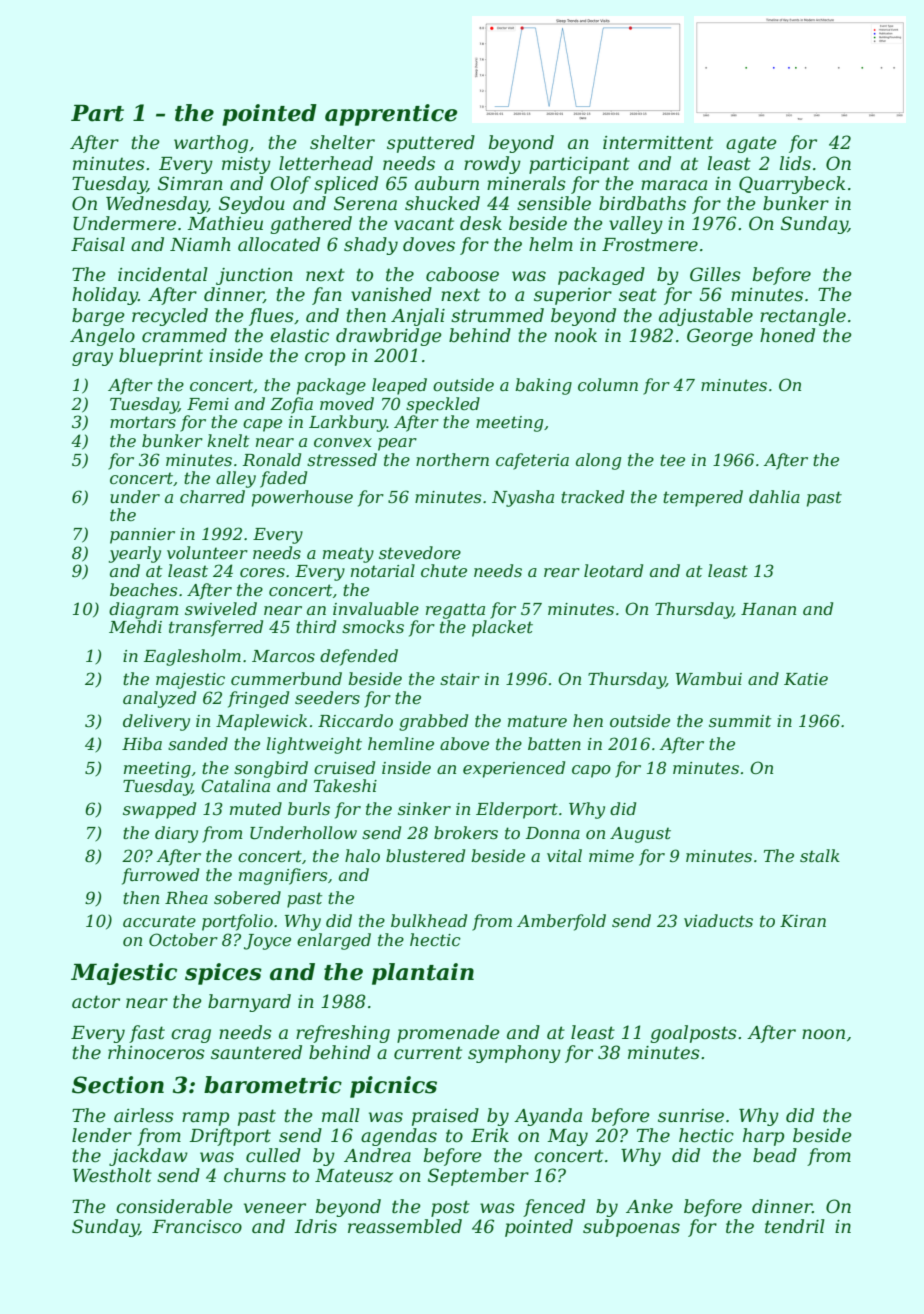 This document has width=924, height=1314. Describe the element at coordinates (344, 767) in the document. I see `cruised` at that location.
